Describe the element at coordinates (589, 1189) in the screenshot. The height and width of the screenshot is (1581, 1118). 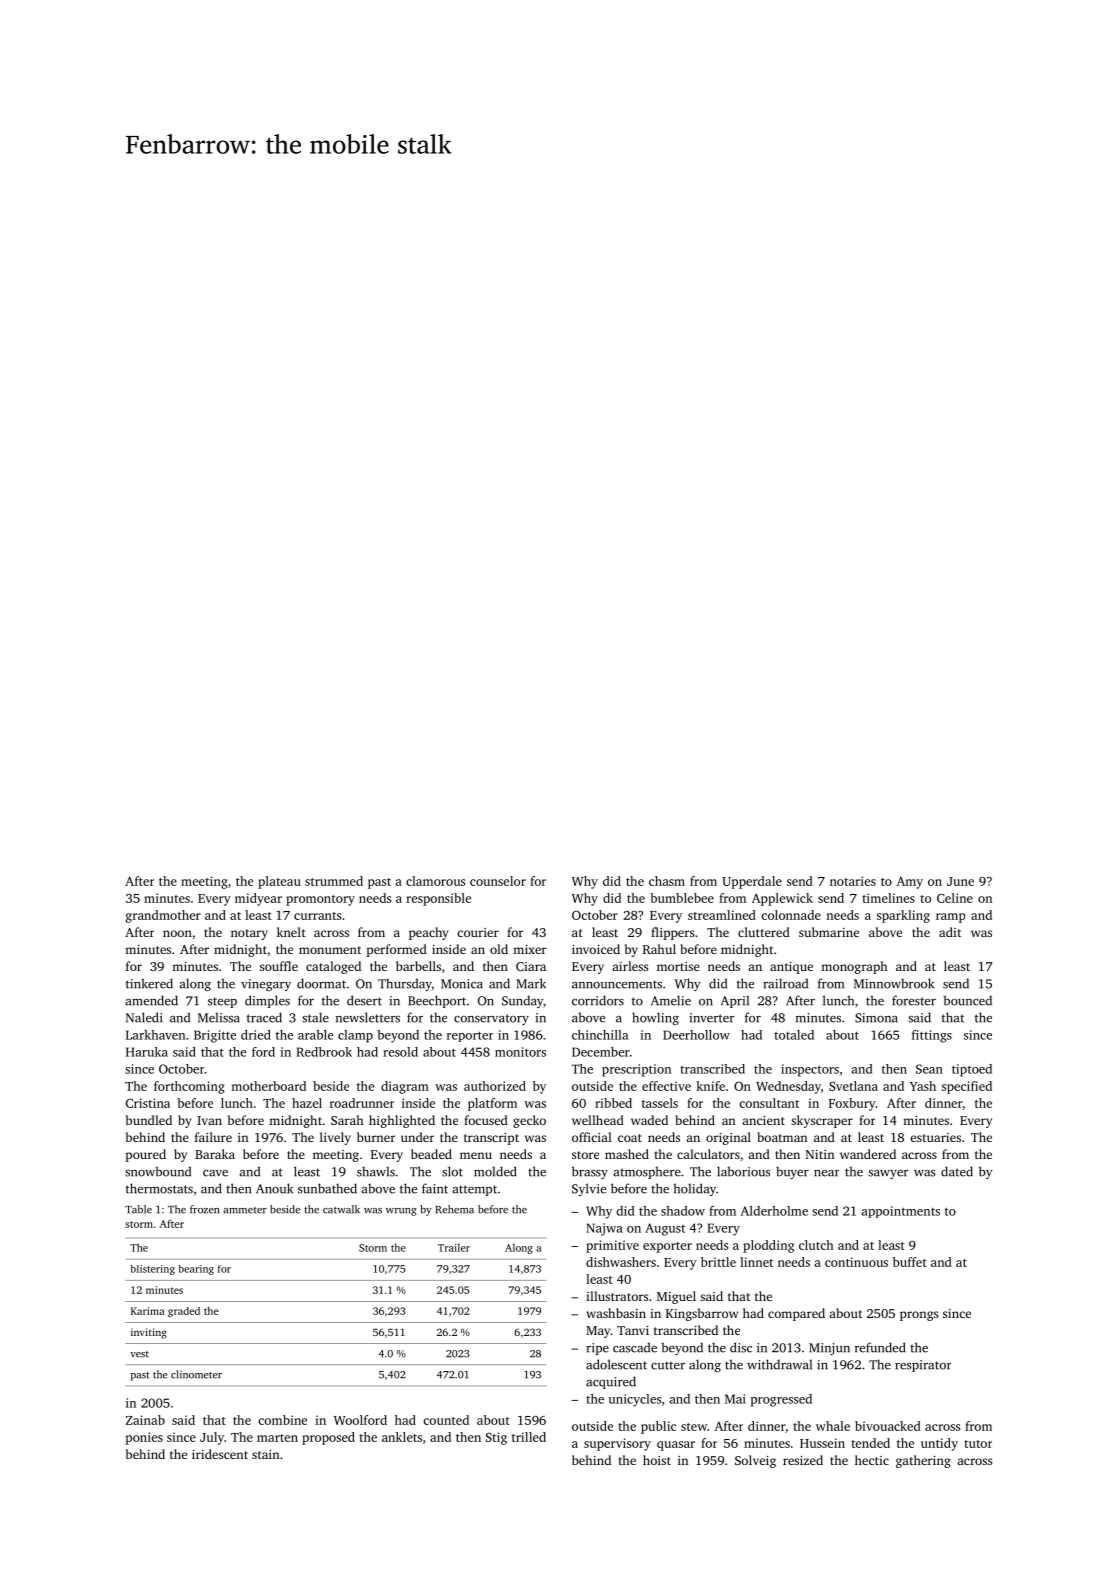
I see `Sylvie` at that location.
